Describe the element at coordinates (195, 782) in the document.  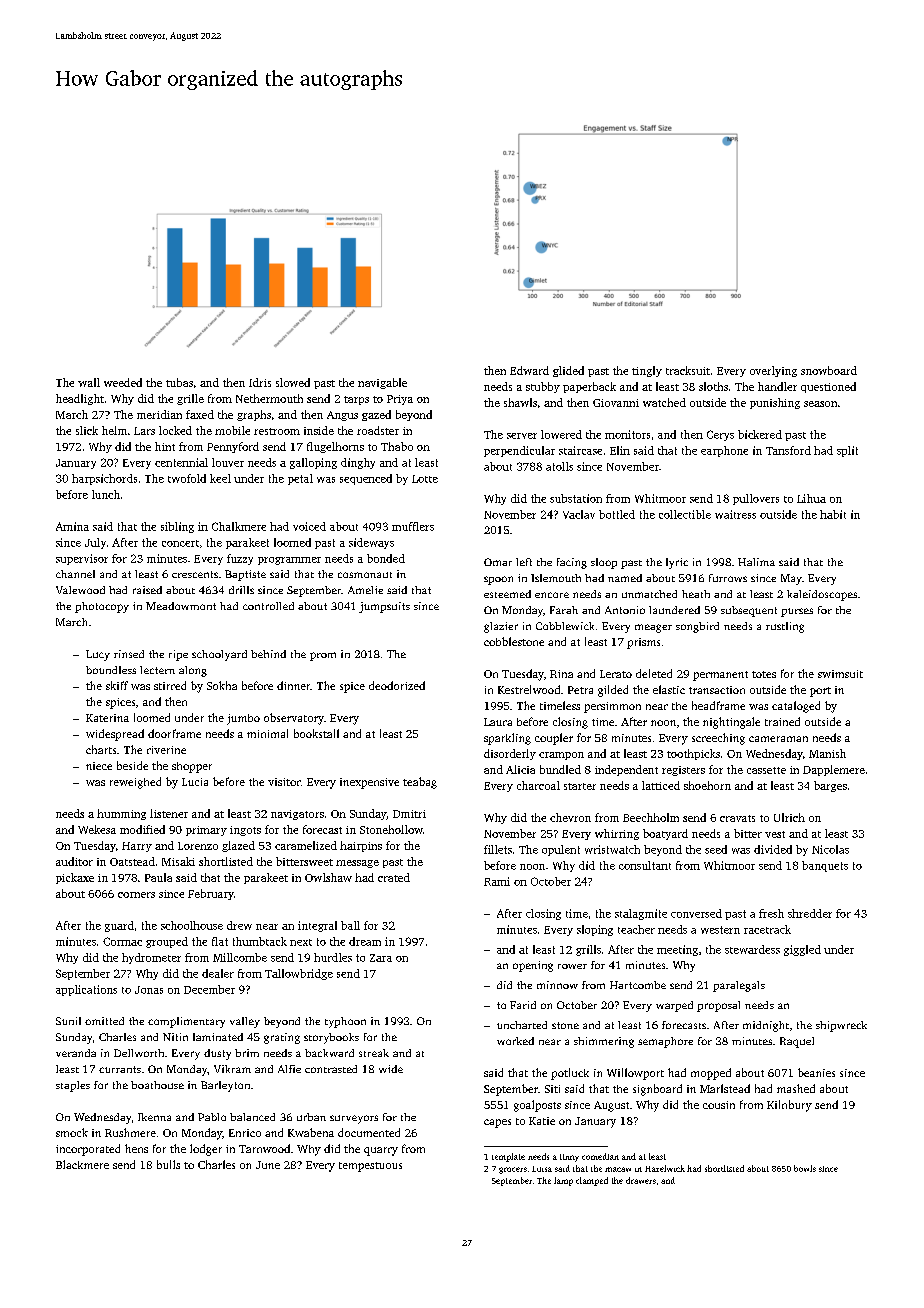
I see `Lucia` at that location.
